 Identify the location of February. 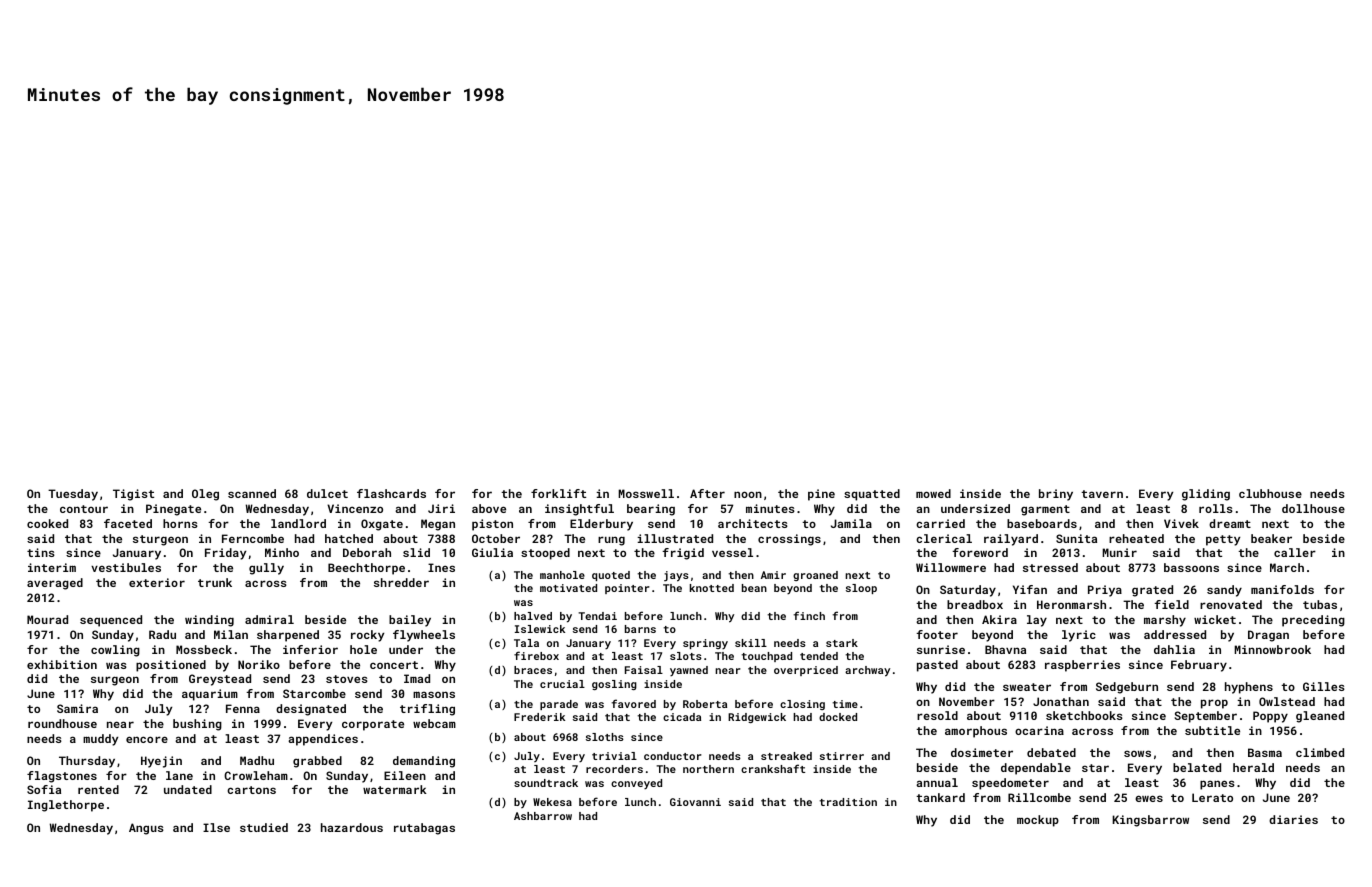
(1199, 666).
